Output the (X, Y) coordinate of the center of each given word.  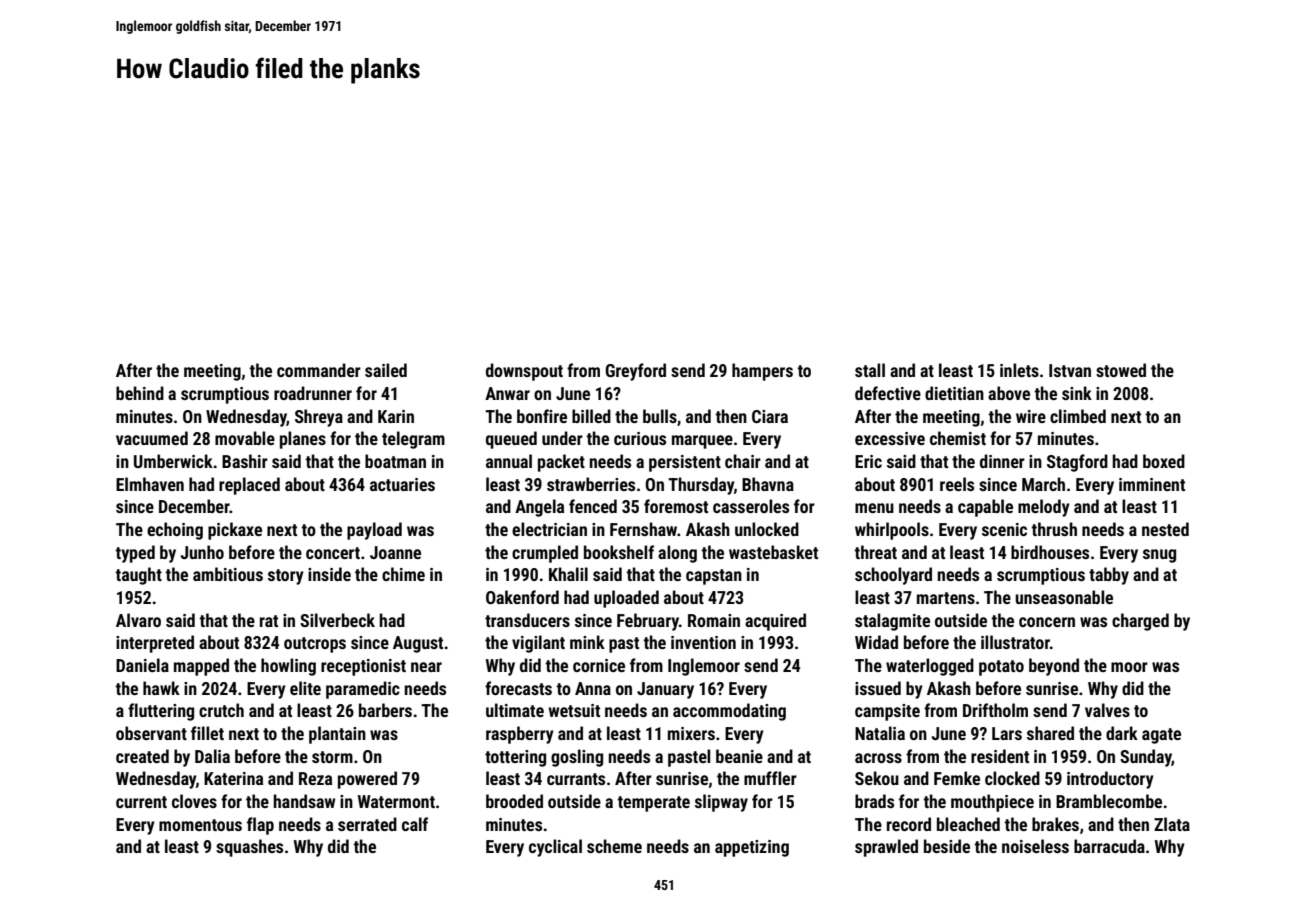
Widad (876, 642)
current (141, 802)
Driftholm (995, 710)
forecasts (518, 688)
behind (140, 393)
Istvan (1070, 370)
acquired (775, 622)
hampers (762, 372)
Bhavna (768, 484)
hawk (161, 688)
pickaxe (235, 531)
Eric (868, 461)
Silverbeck (337, 620)
